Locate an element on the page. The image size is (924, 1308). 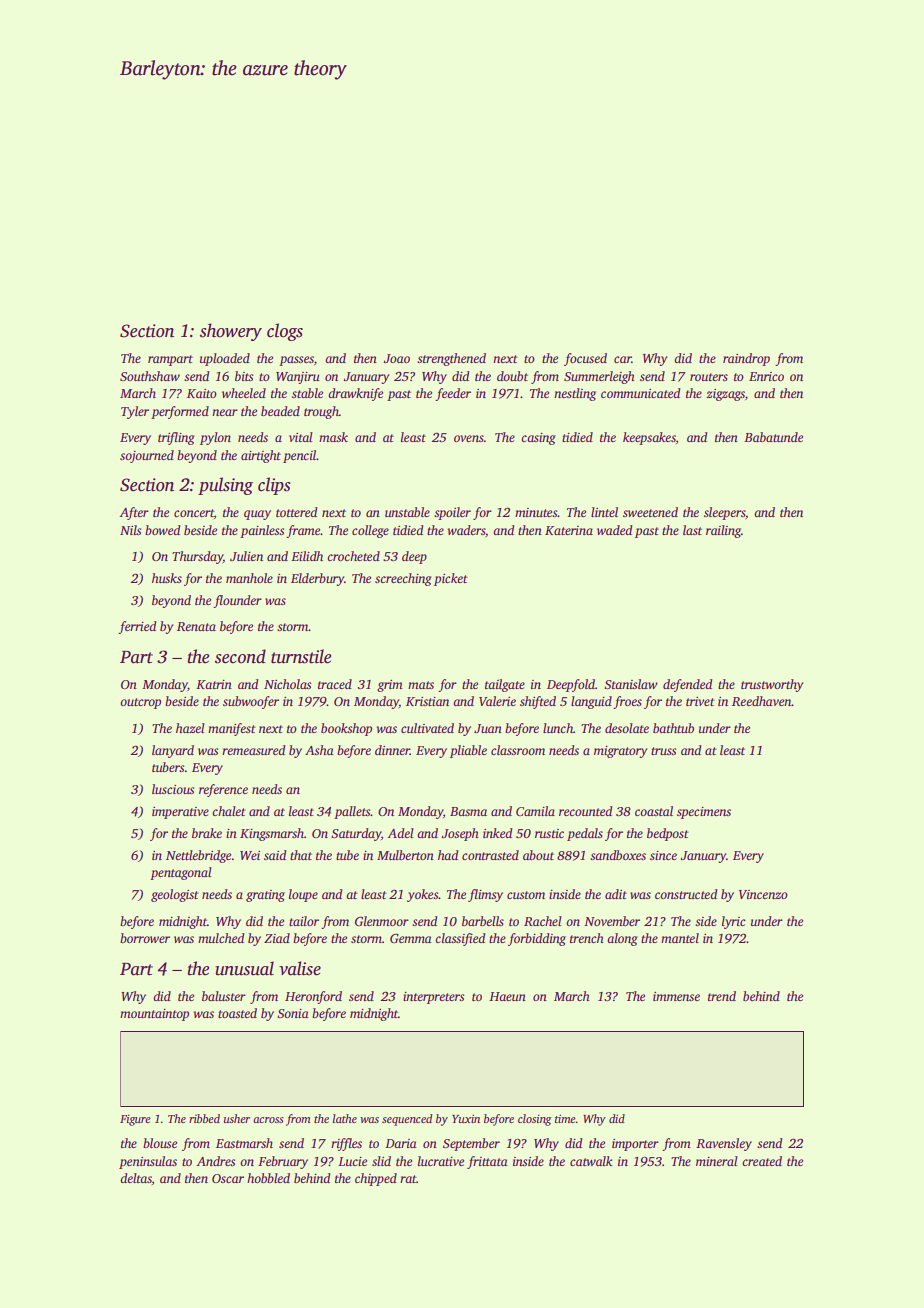
valise is located at coordinates (300, 968).
